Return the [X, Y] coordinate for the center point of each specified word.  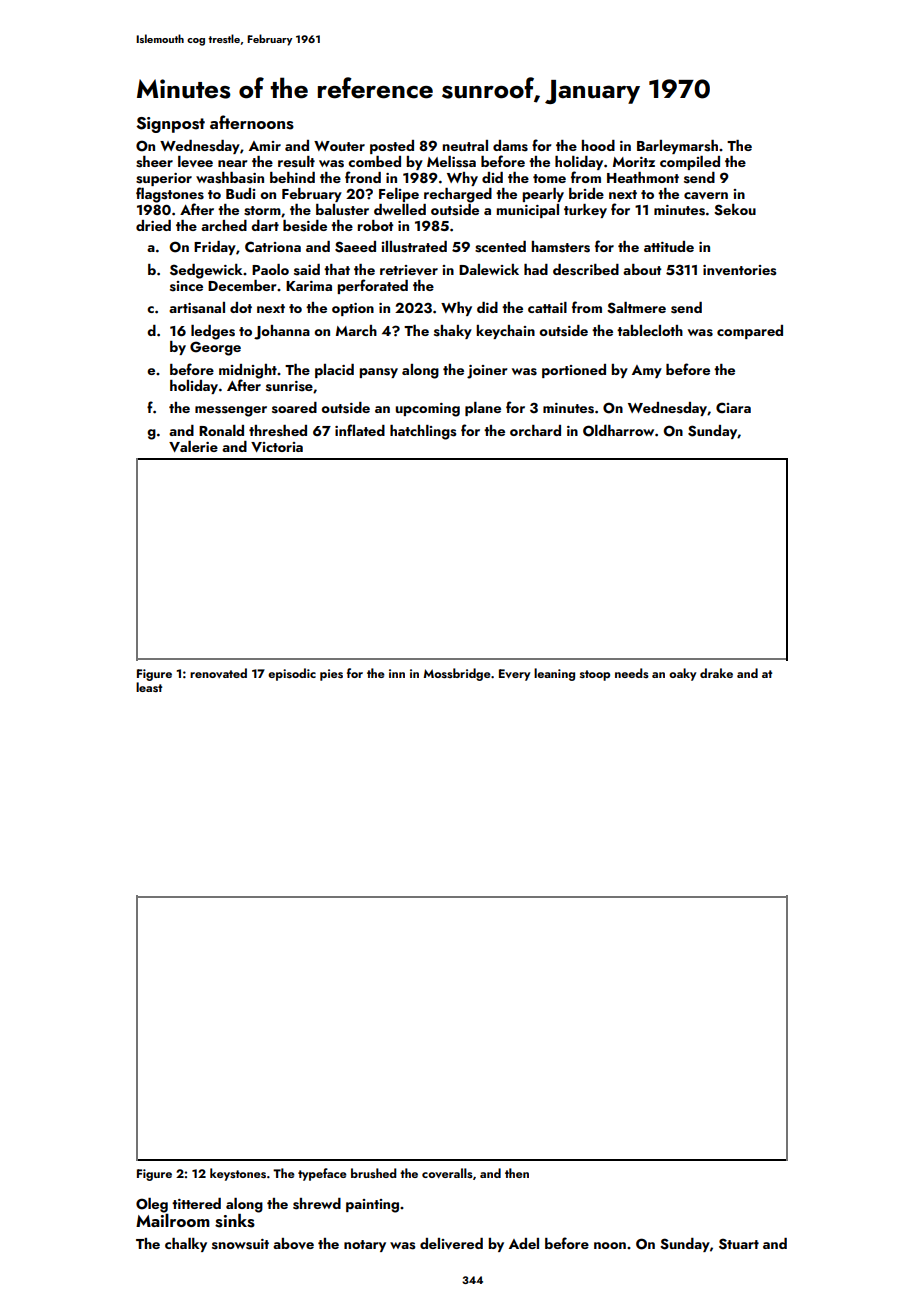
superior [164, 179]
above [293, 1243]
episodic [292, 674]
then [517, 1173]
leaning [554, 674]
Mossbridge [457, 674]
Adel [524, 1243]
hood [598, 145]
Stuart [739, 1244]
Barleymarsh [677, 147]
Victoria [277, 447]
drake [716, 673]
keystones [238, 1174]
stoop [595, 675]
